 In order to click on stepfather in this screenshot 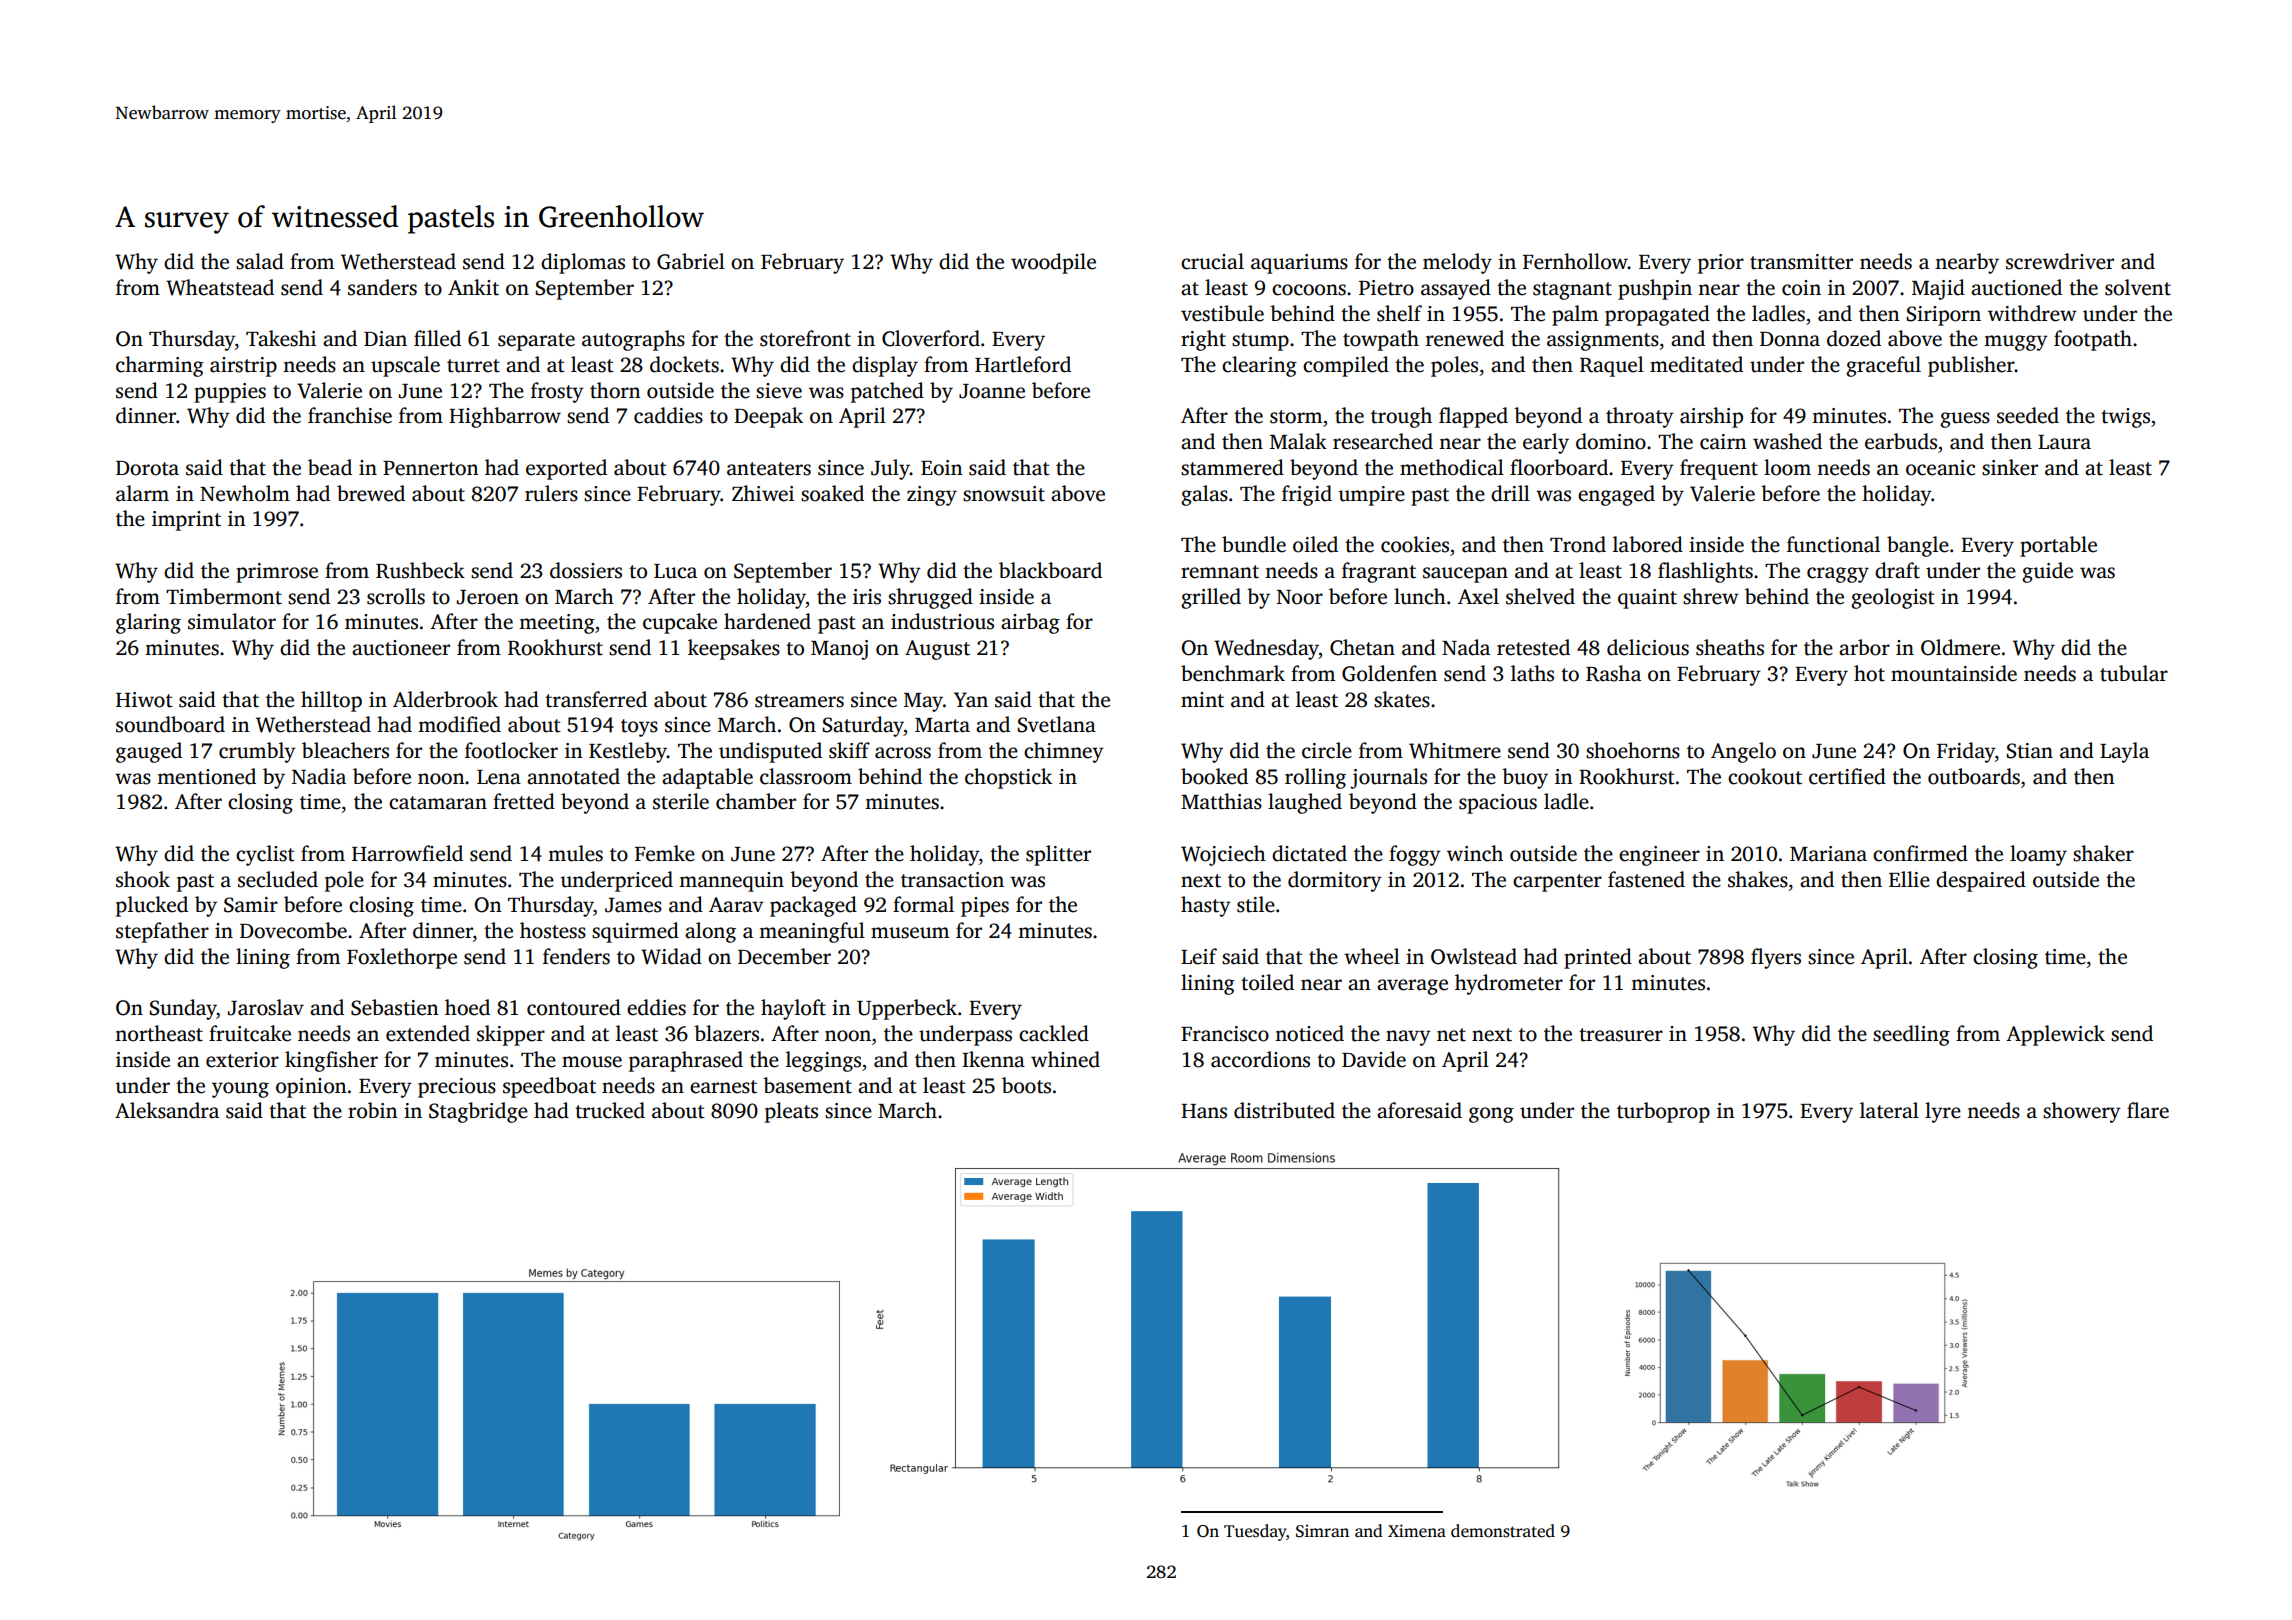, I will do `click(162, 932)`.
